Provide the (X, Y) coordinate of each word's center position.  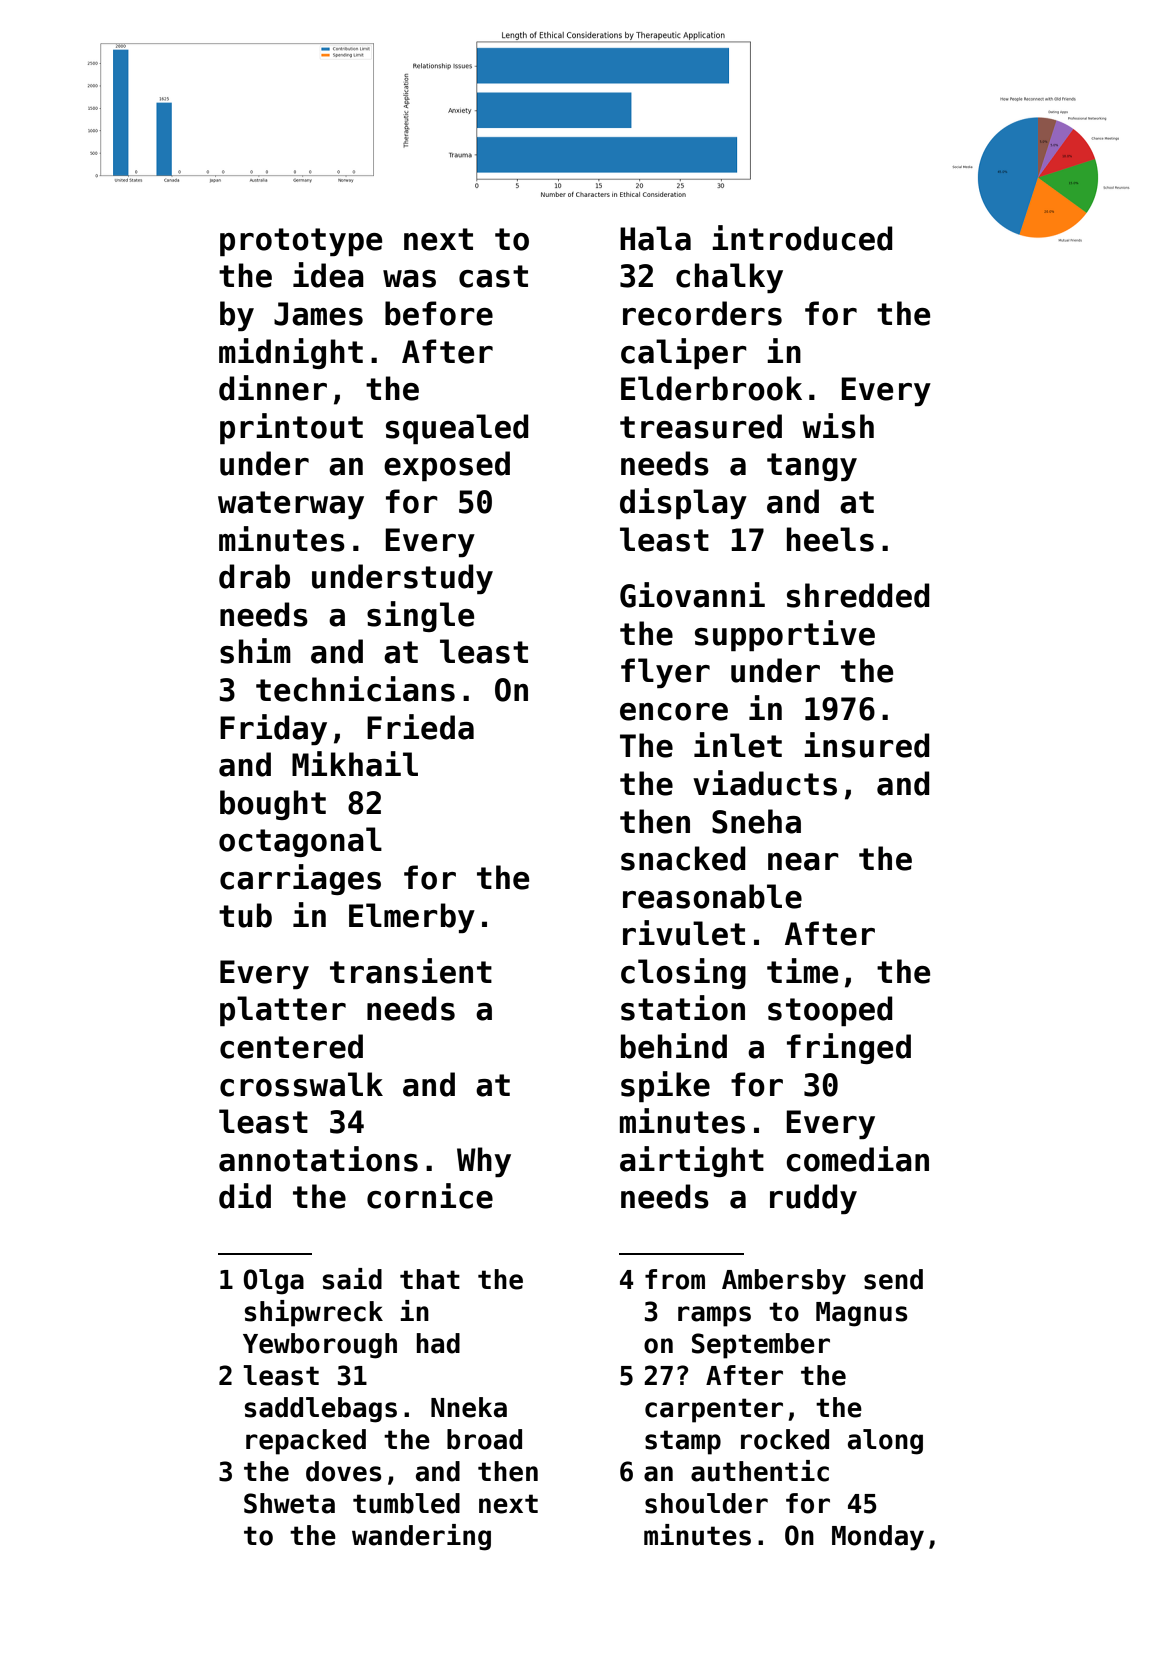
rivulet (684, 933)
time (802, 971)
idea (328, 275)
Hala (655, 238)
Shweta (289, 1503)
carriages (300, 879)
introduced (802, 238)
